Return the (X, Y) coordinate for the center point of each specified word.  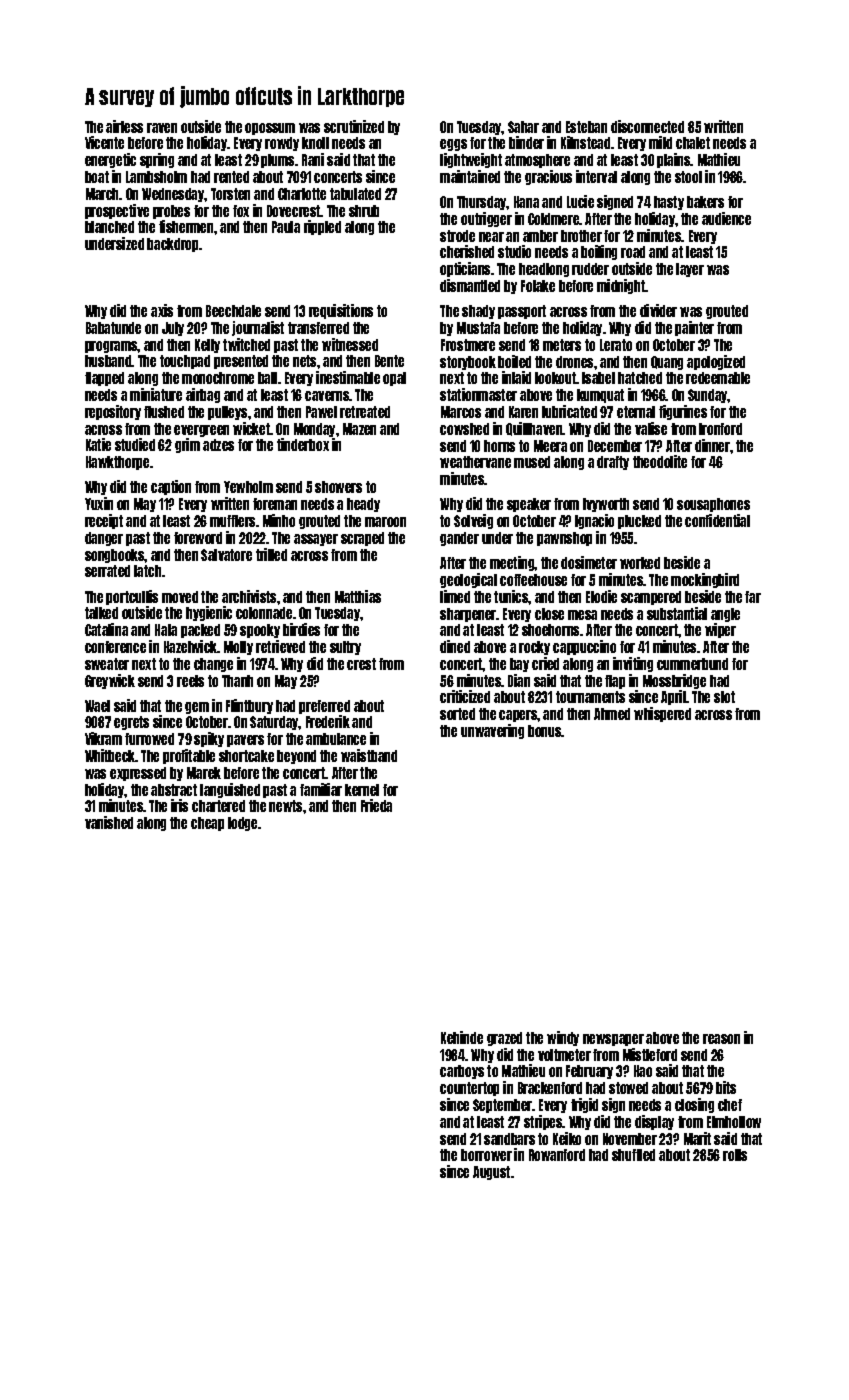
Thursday (482, 203)
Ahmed (612, 714)
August (491, 1173)
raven (162, 128)
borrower (486, 1155)
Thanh (237, 681)
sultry (345, 648)
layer (690, 270)
